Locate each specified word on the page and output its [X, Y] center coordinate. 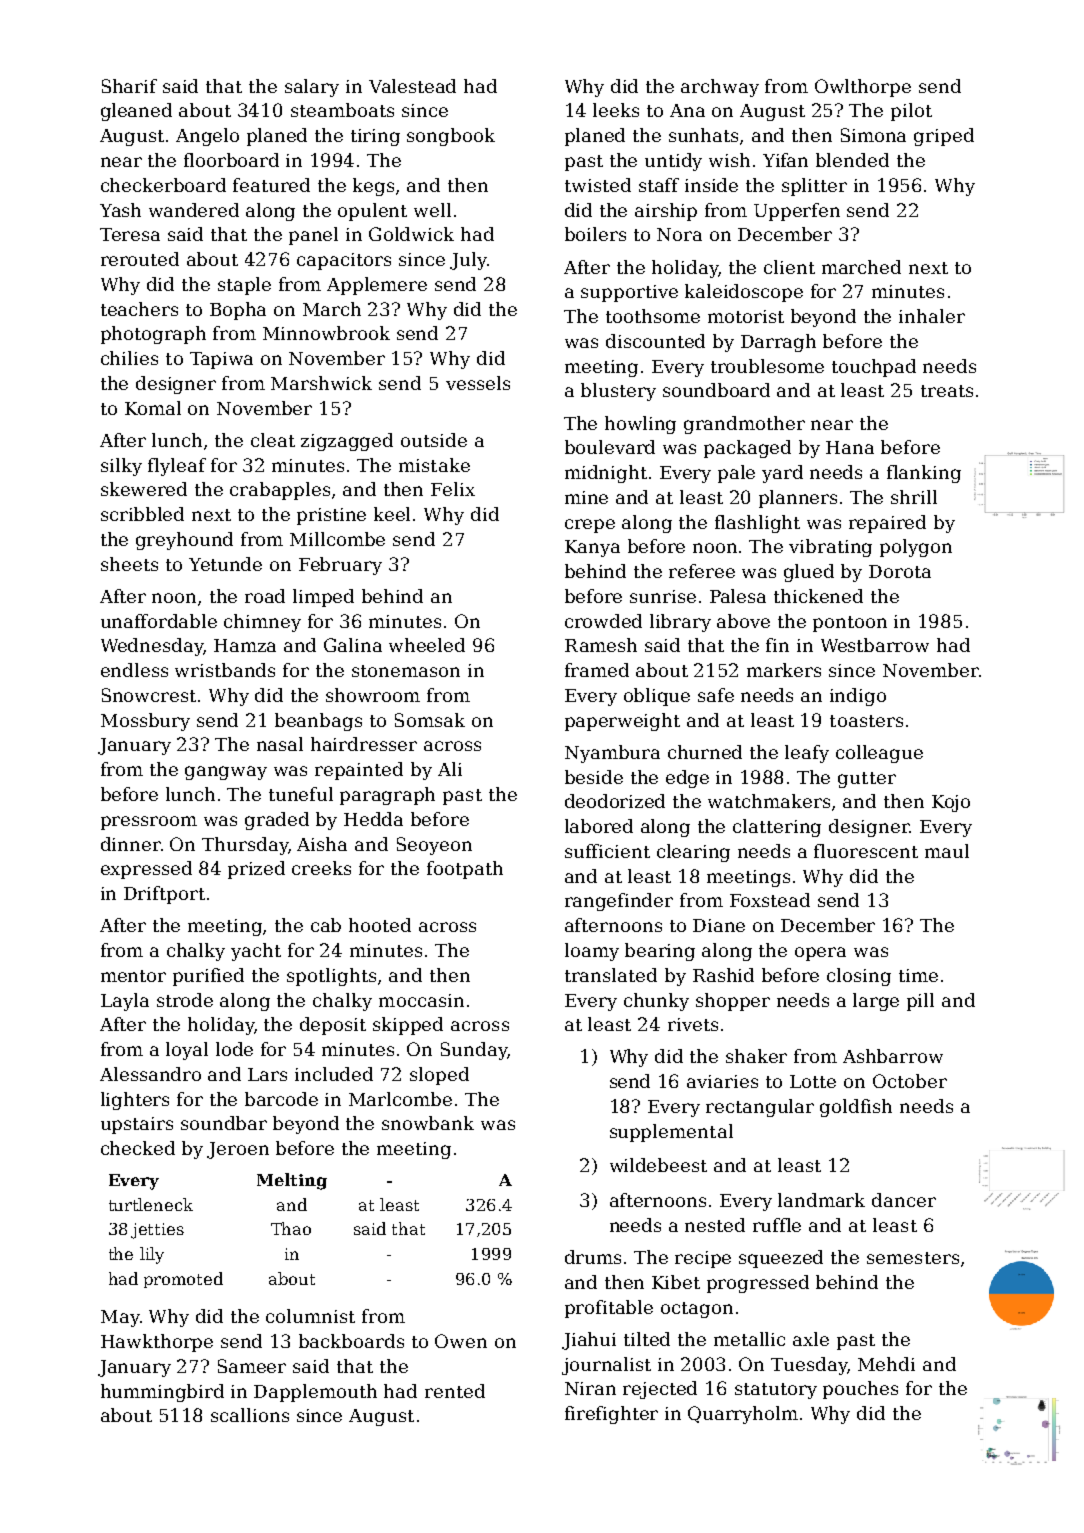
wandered [194, 210]
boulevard [610, 447]
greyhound [184, 541]
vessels [478, 383]
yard [782, 474]
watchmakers [769, 801]
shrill [914, 497]
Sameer [252, 1366]
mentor [133, 976]
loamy [592, 952]
